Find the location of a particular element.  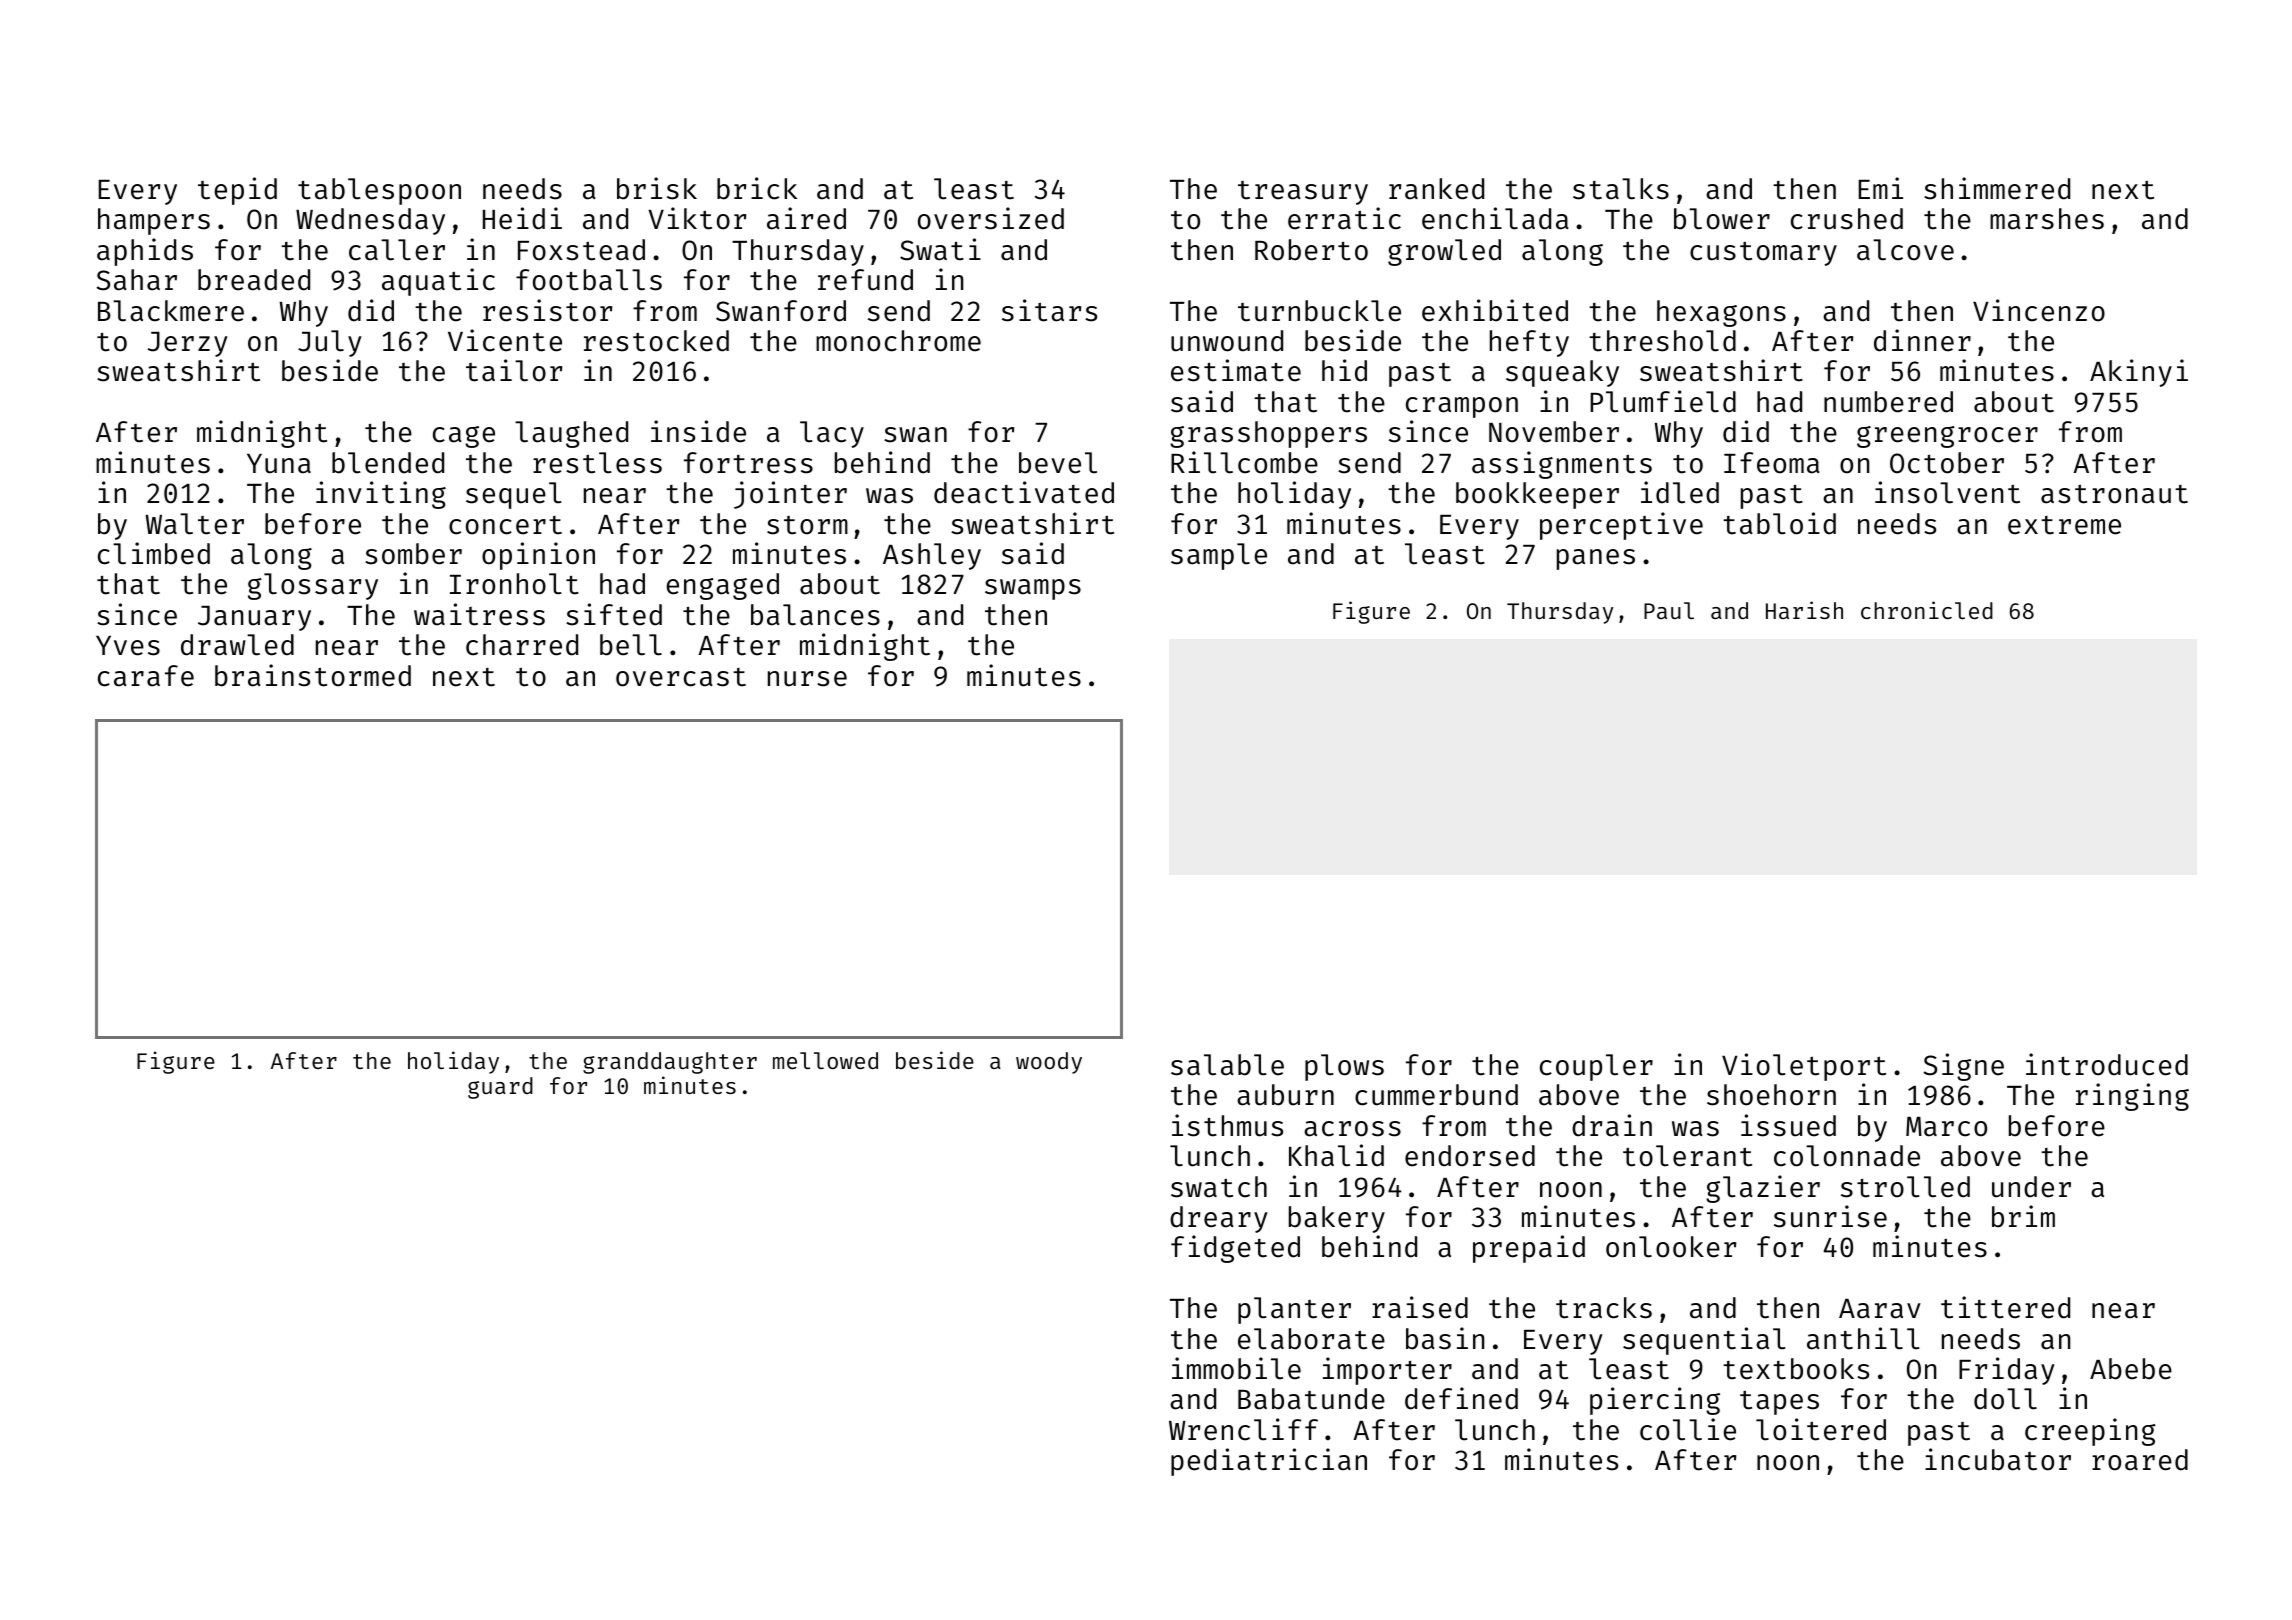

alcove is located at coordinates (1905, 250).
